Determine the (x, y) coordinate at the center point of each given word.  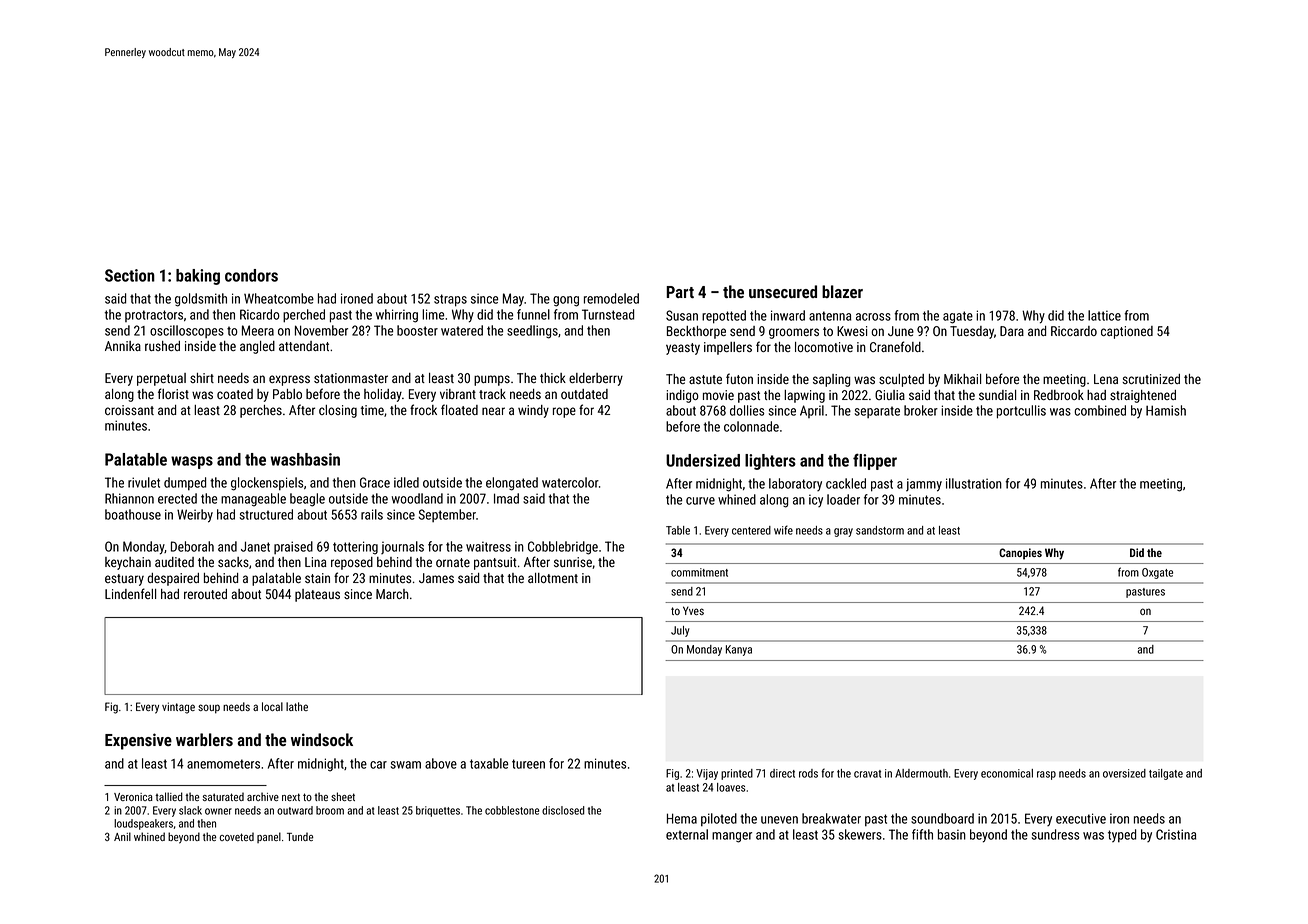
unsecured (783, 291)
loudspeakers (143, 824)
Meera (258, 330)
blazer (842, 291)
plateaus (317, 595)
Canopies (1020, 554)
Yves (693, 610)
